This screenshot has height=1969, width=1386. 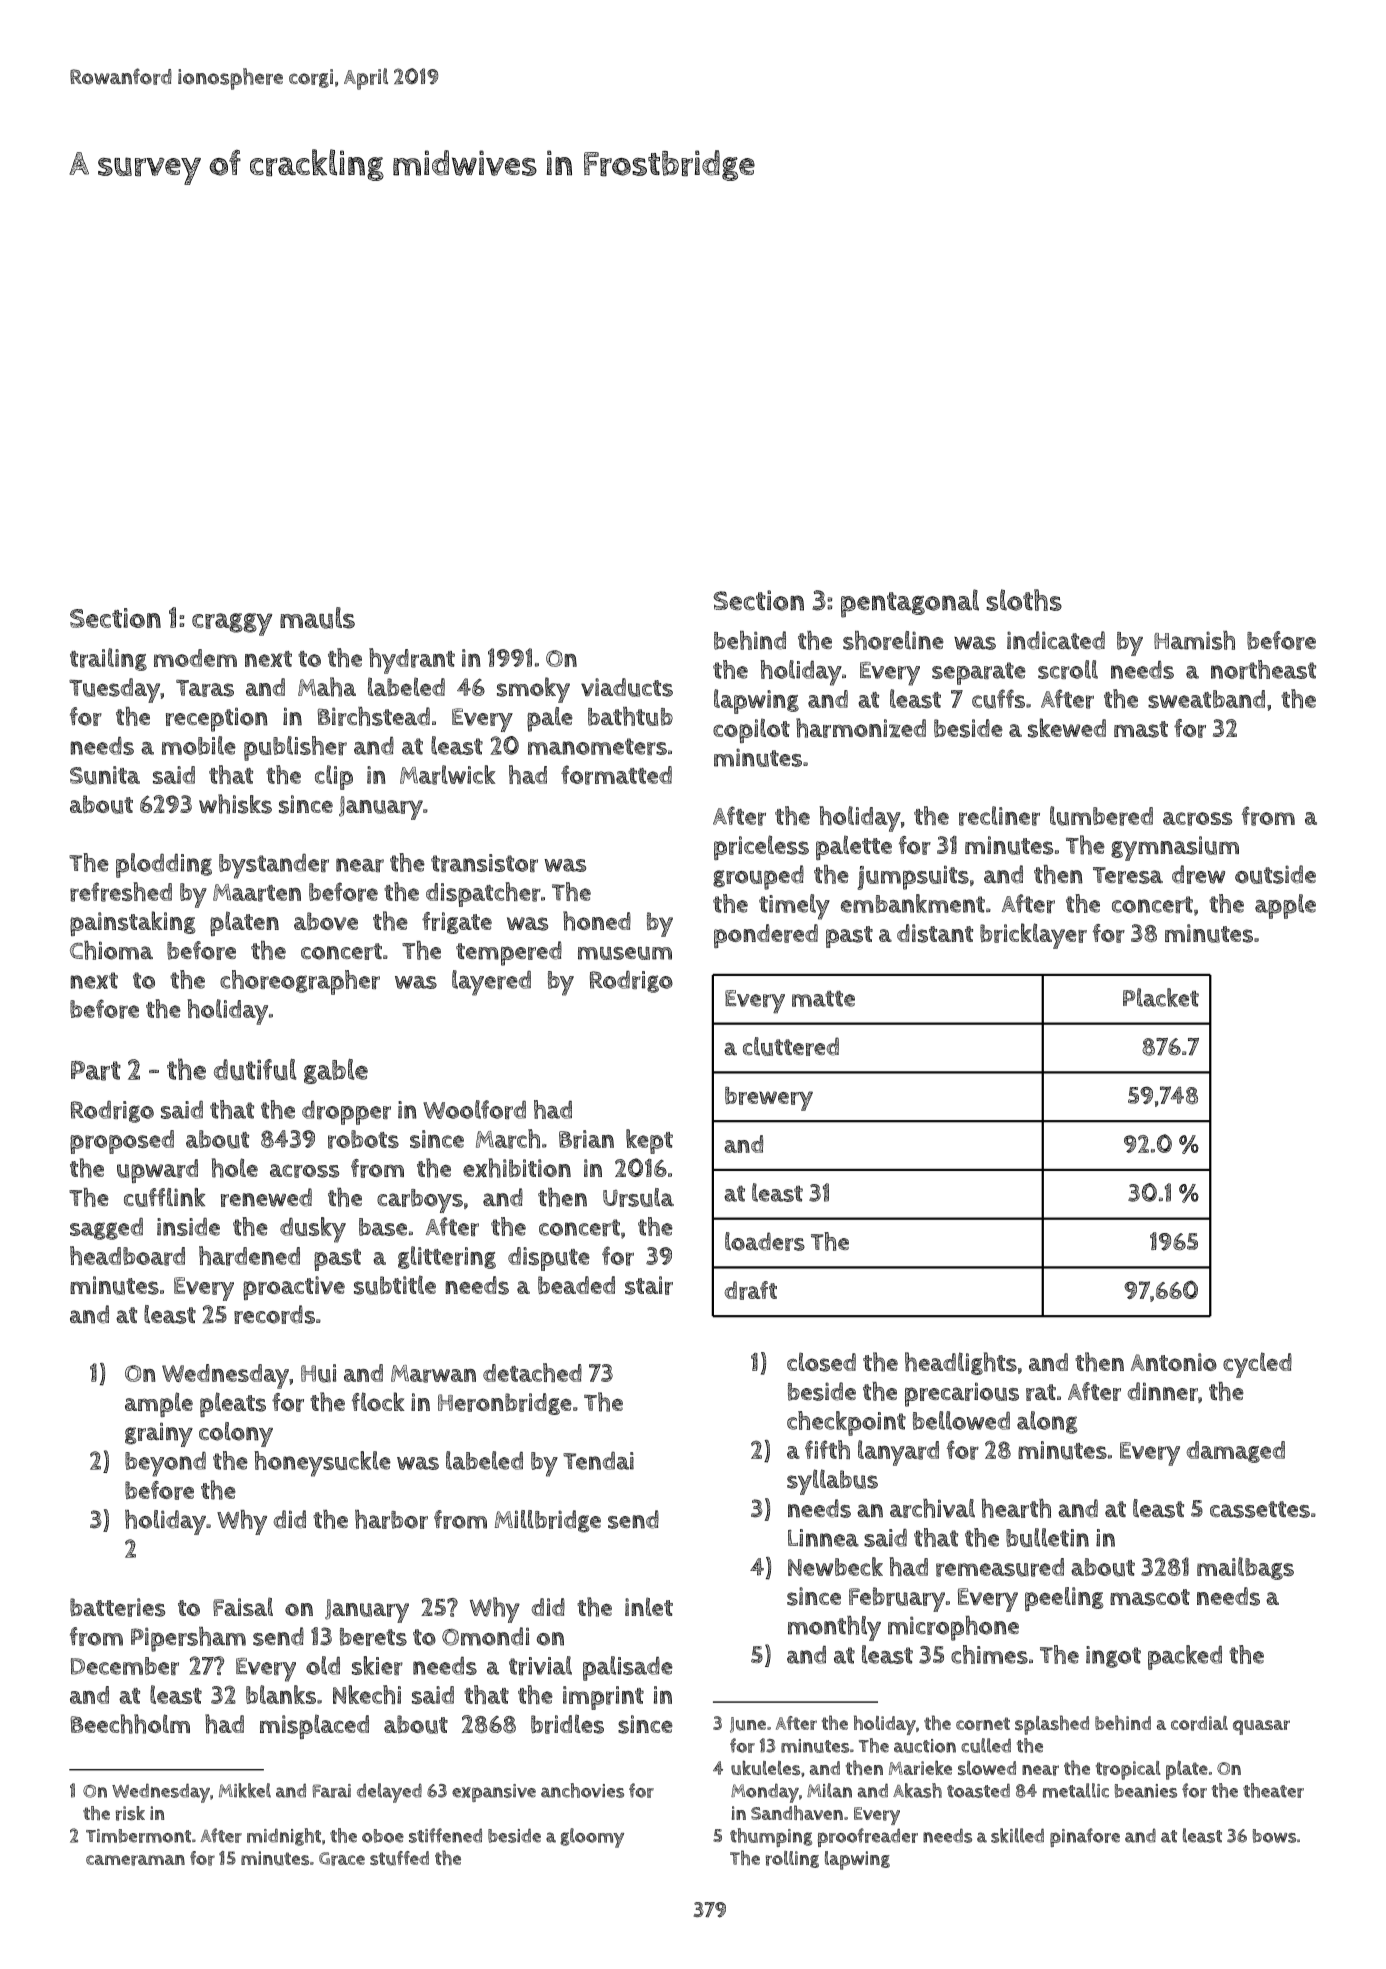 I want to click on Antonio, so click(x=1174, y=1362).
